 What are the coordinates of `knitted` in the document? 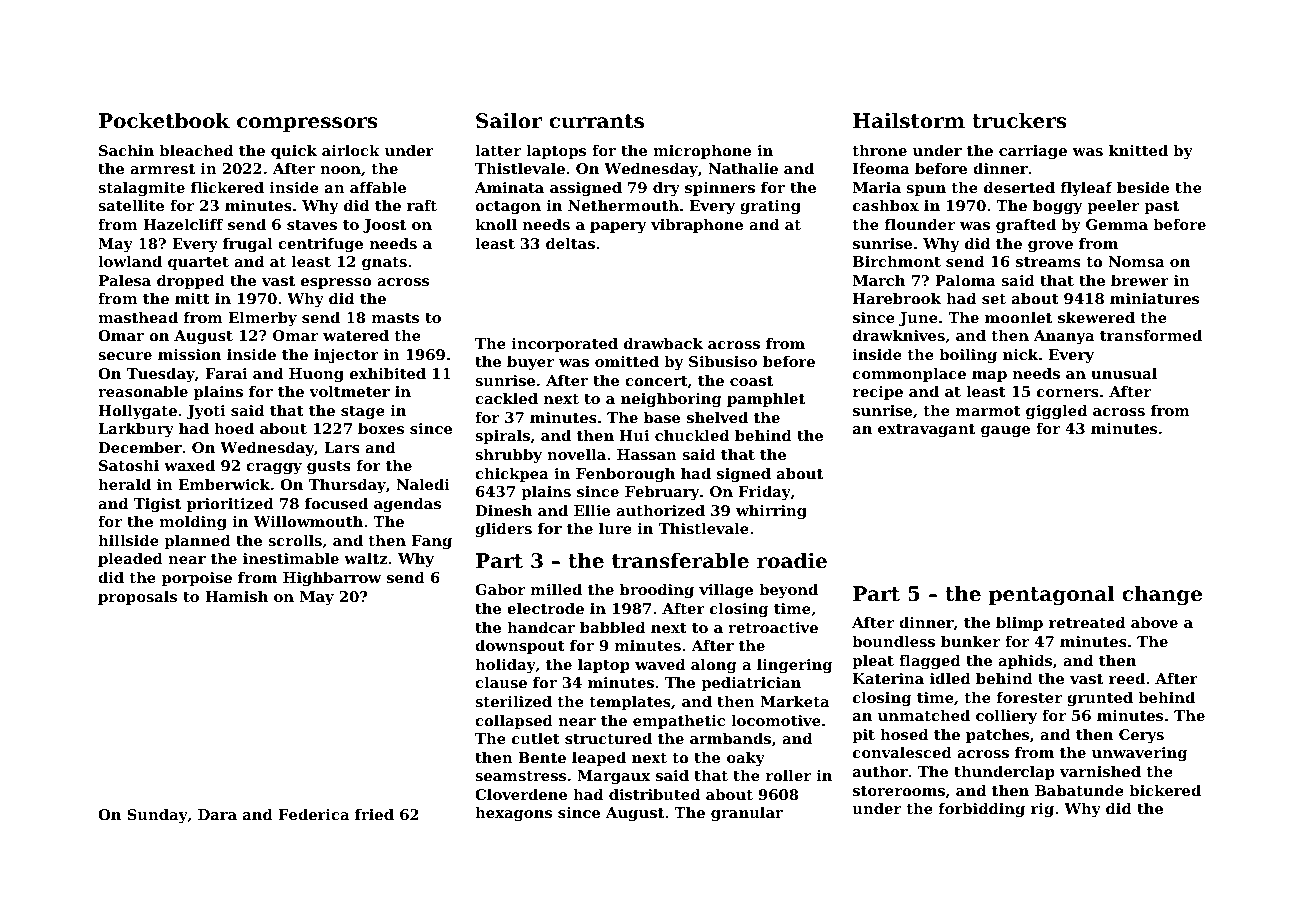 It's located at (1138, 150).
